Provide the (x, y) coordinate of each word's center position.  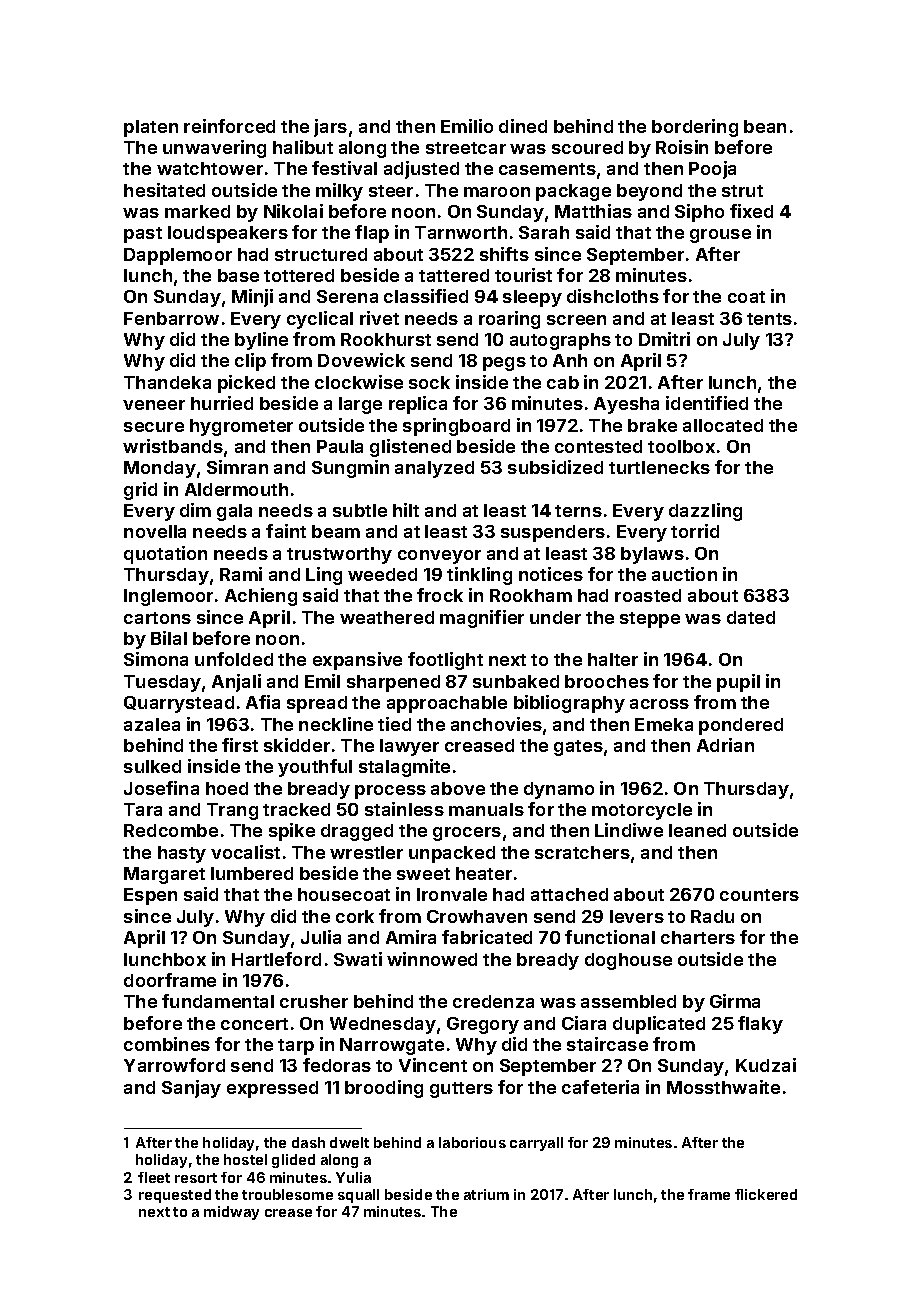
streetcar (466, 148)
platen (151, 128)
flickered (766, 1194)
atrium (486, 1194)
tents (769, 319)
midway (231, 1213)
